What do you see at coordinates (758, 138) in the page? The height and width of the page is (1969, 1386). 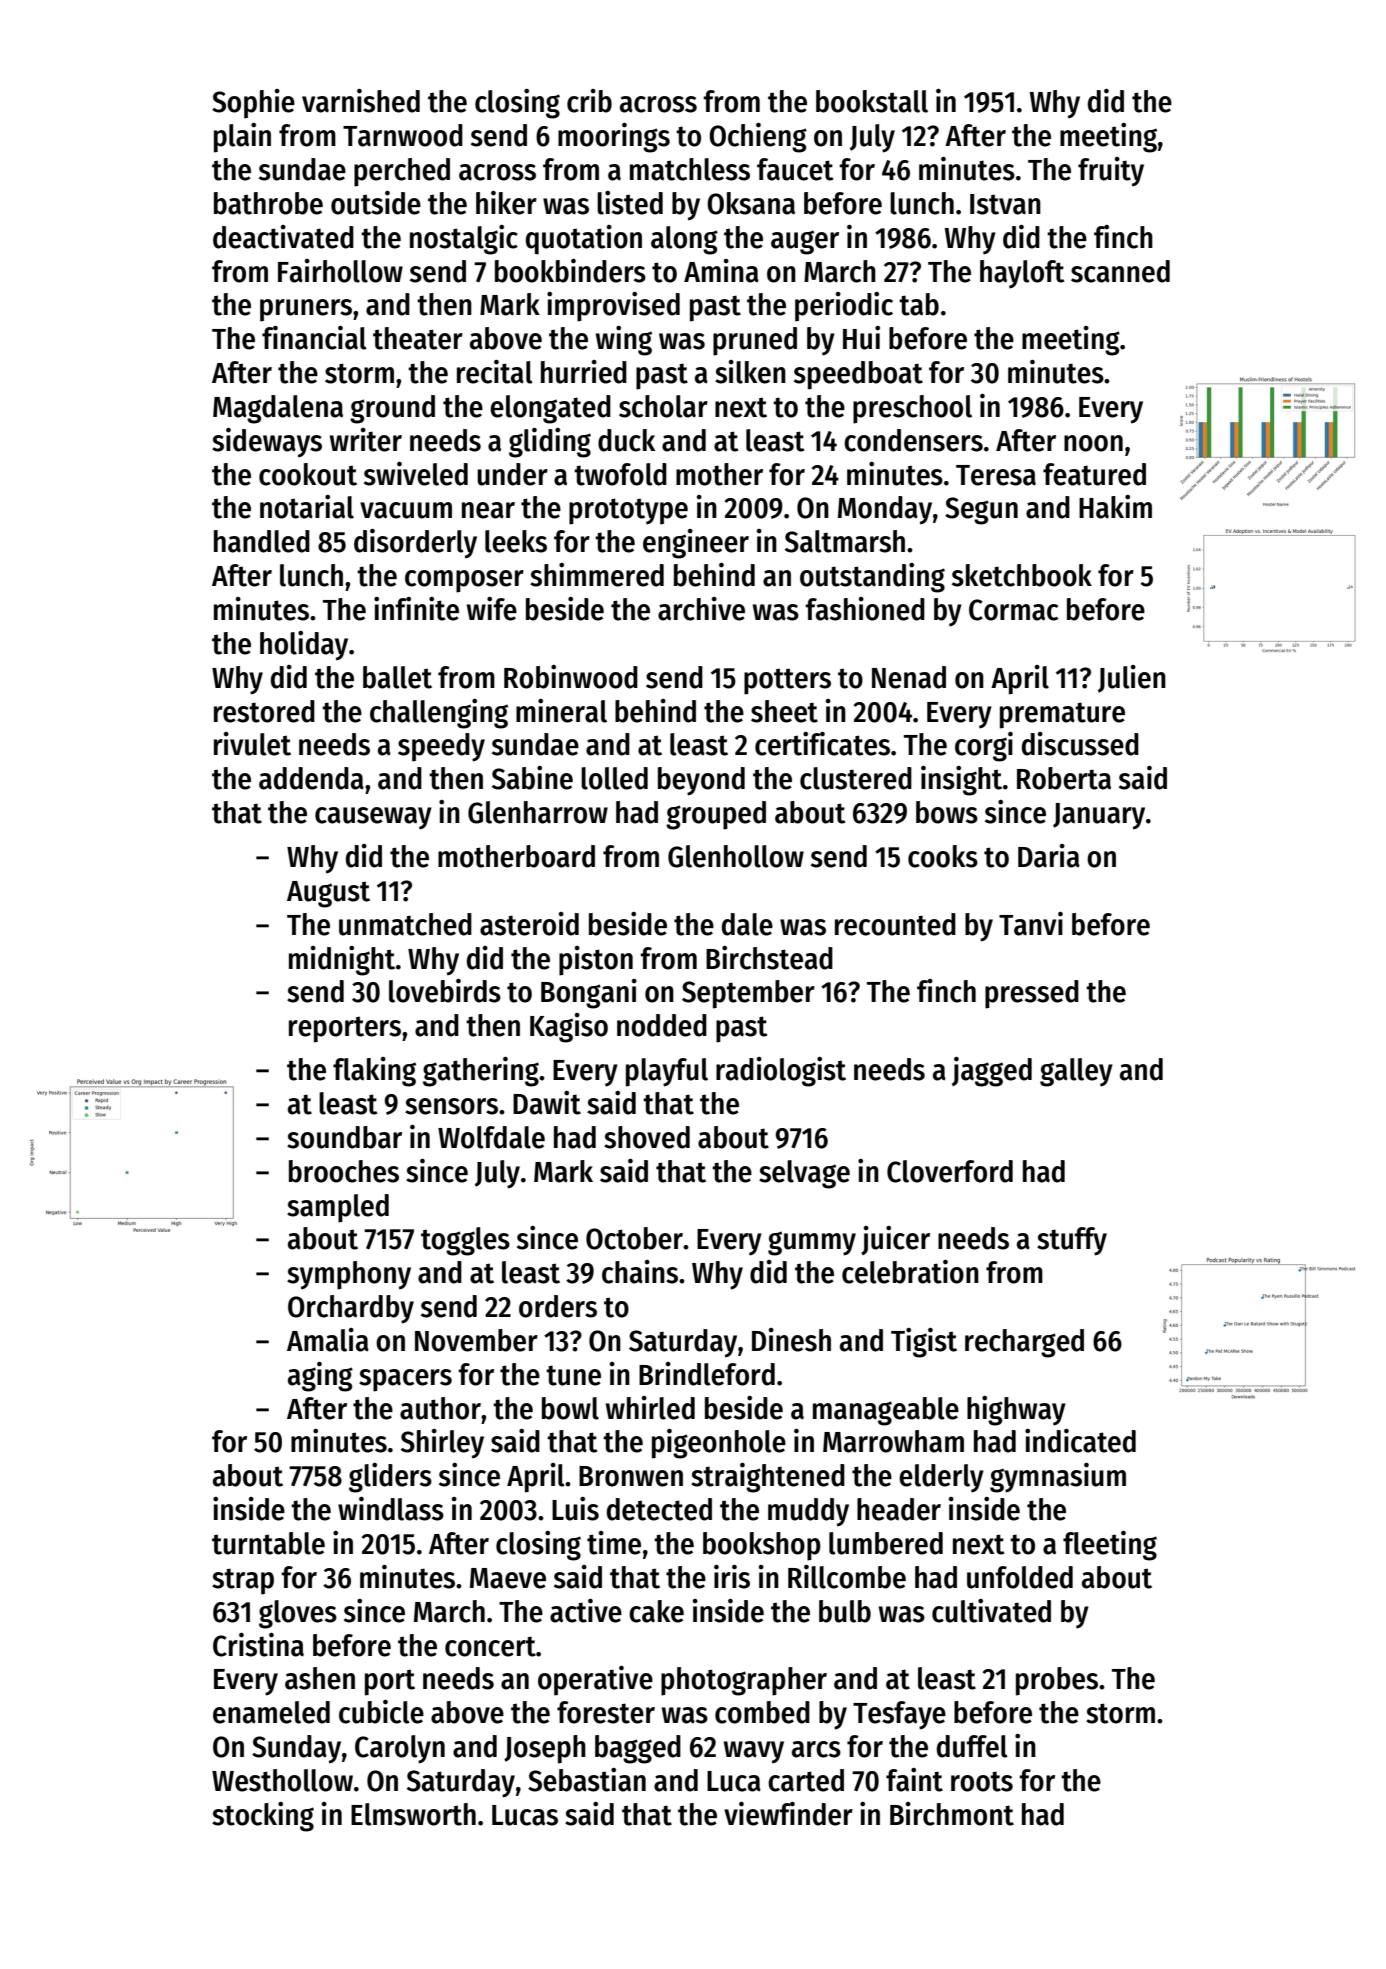 I see `Ochieng` at bounding box center [758, 138].
